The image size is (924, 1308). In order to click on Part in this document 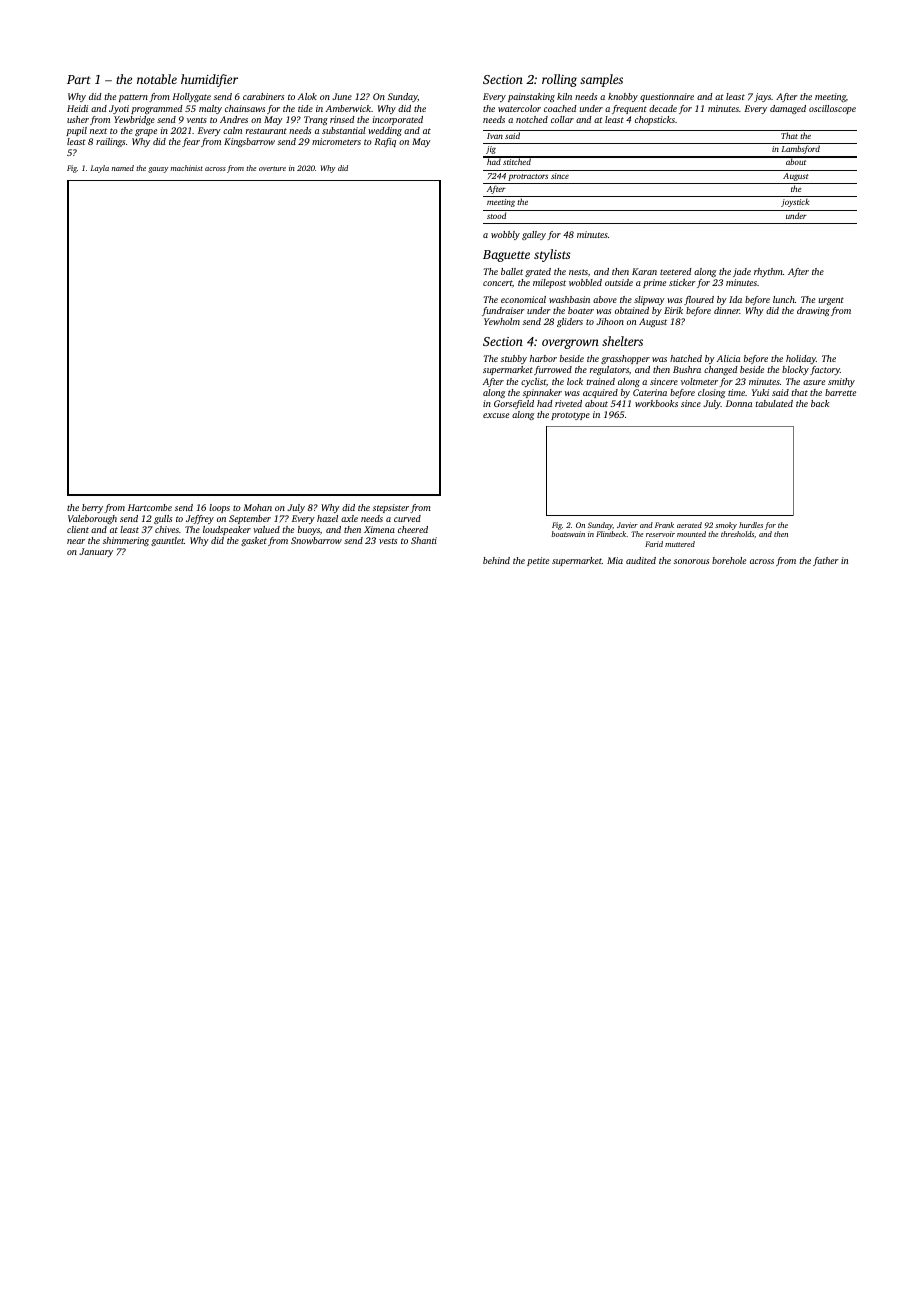, I will do `click(79, 79)`.
